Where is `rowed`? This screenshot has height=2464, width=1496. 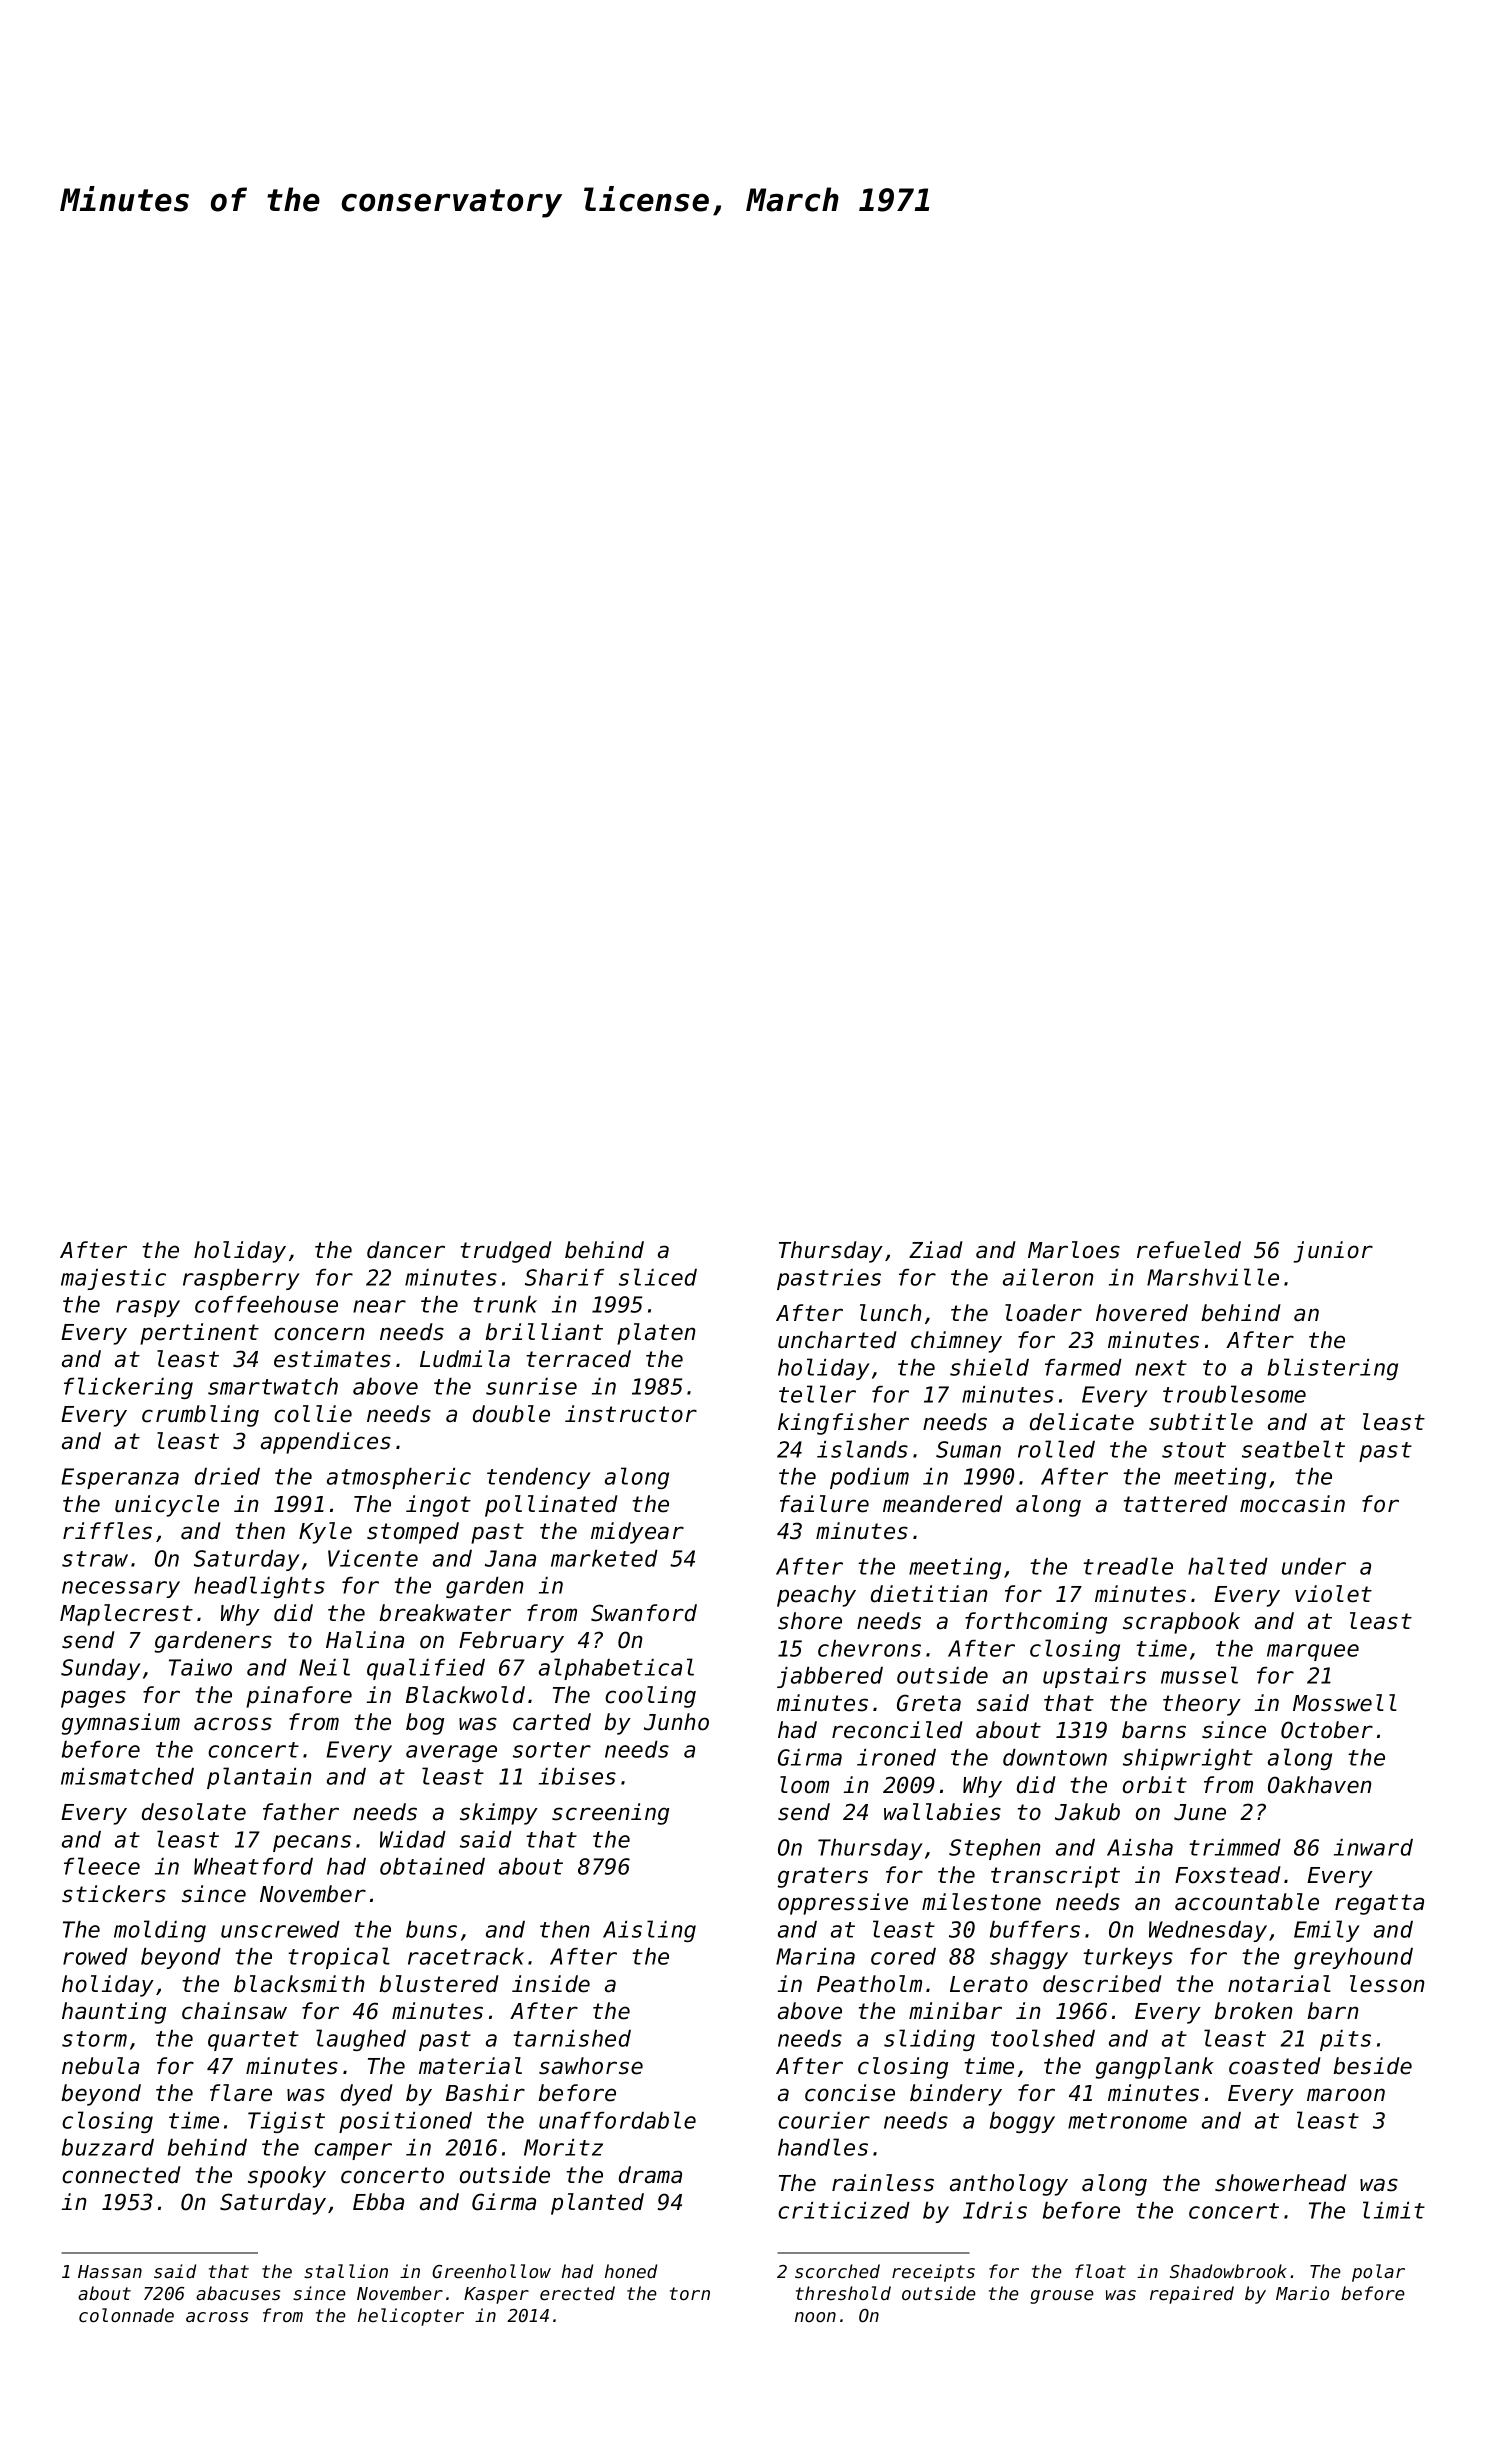 rowed is located at coordinates (95, 1956).
